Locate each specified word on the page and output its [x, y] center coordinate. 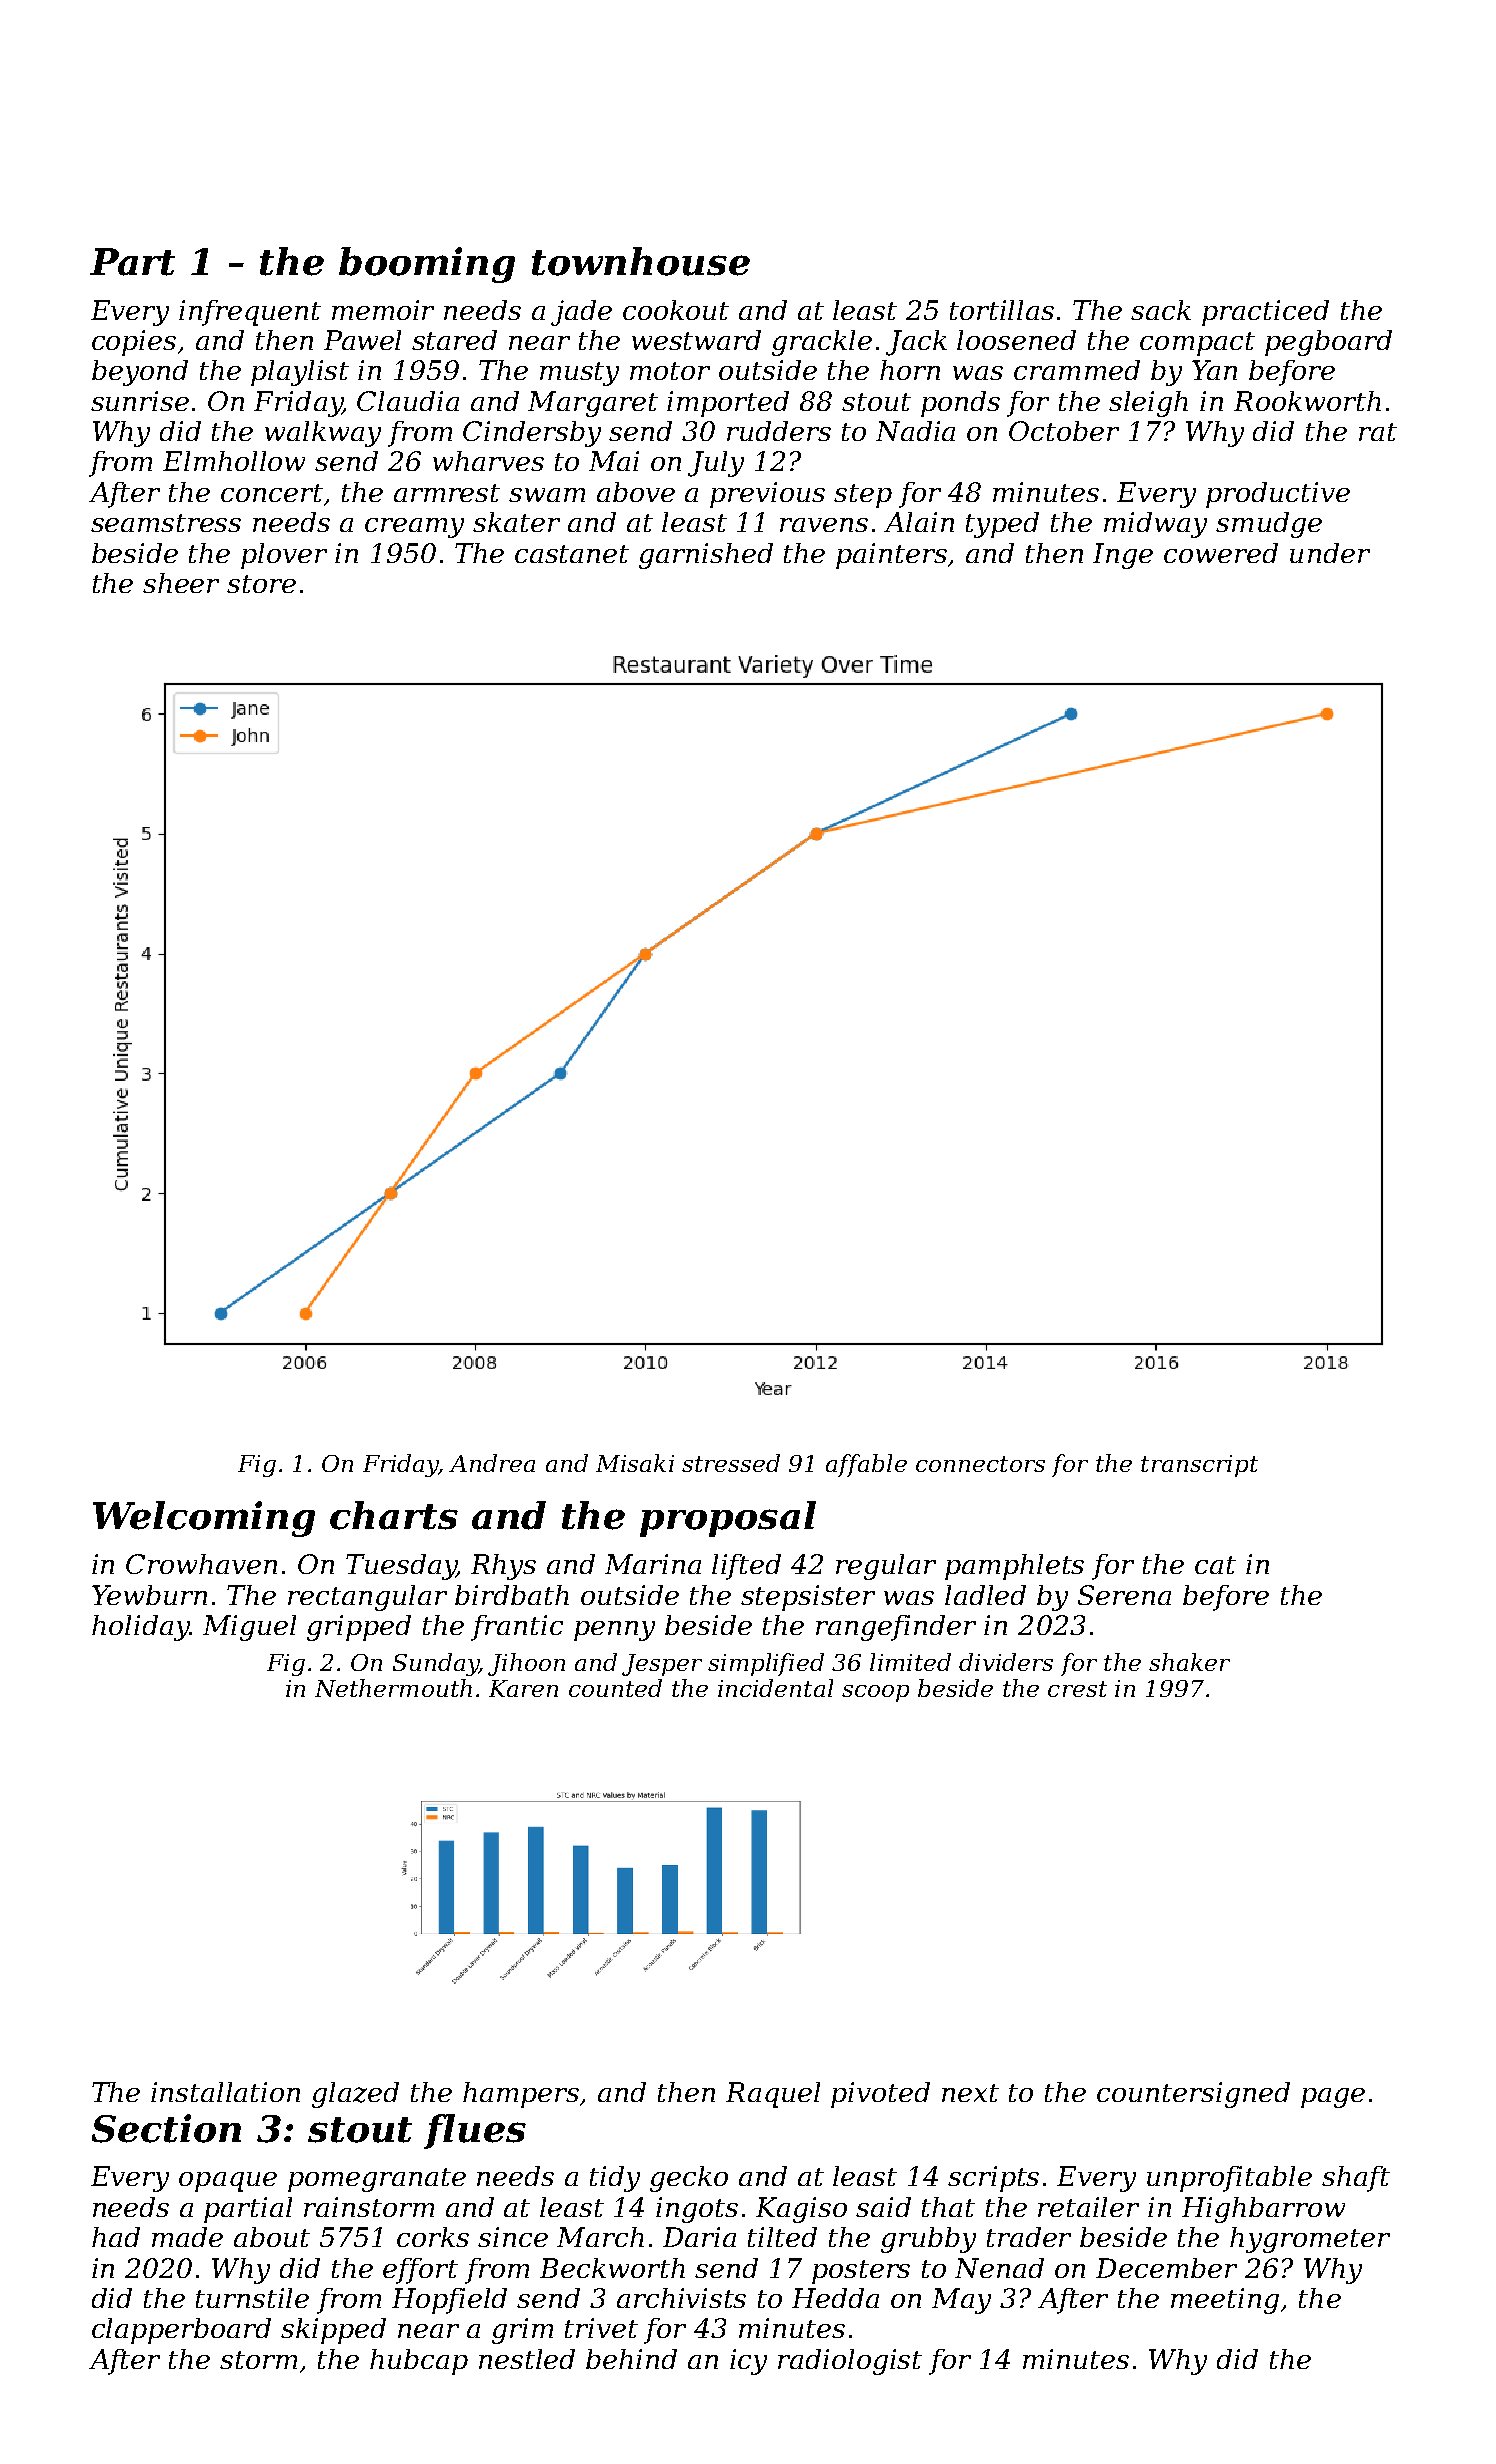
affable [866, 1465]
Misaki [635, 1463]
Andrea [492, 1463]
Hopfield [449, 2301]
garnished [706, 556]
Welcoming [204, 1519]
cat [1215, 1565]
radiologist [850, 2362]
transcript [1199, 1466]
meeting [1225, 2301]
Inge [1123, 556]
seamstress [166, 523]
